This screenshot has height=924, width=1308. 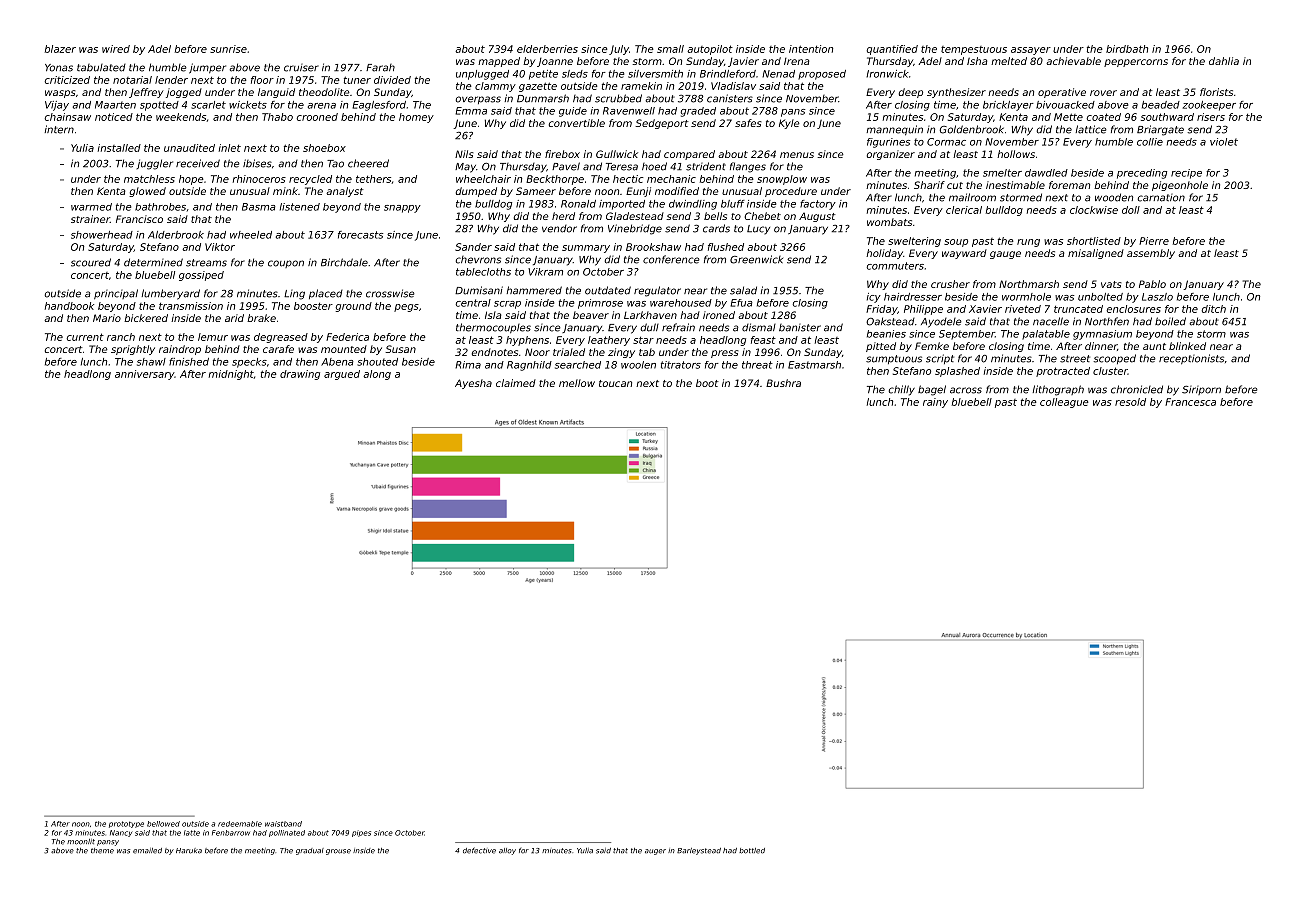 I want to click on melted, so click(x=1009, y=61).
